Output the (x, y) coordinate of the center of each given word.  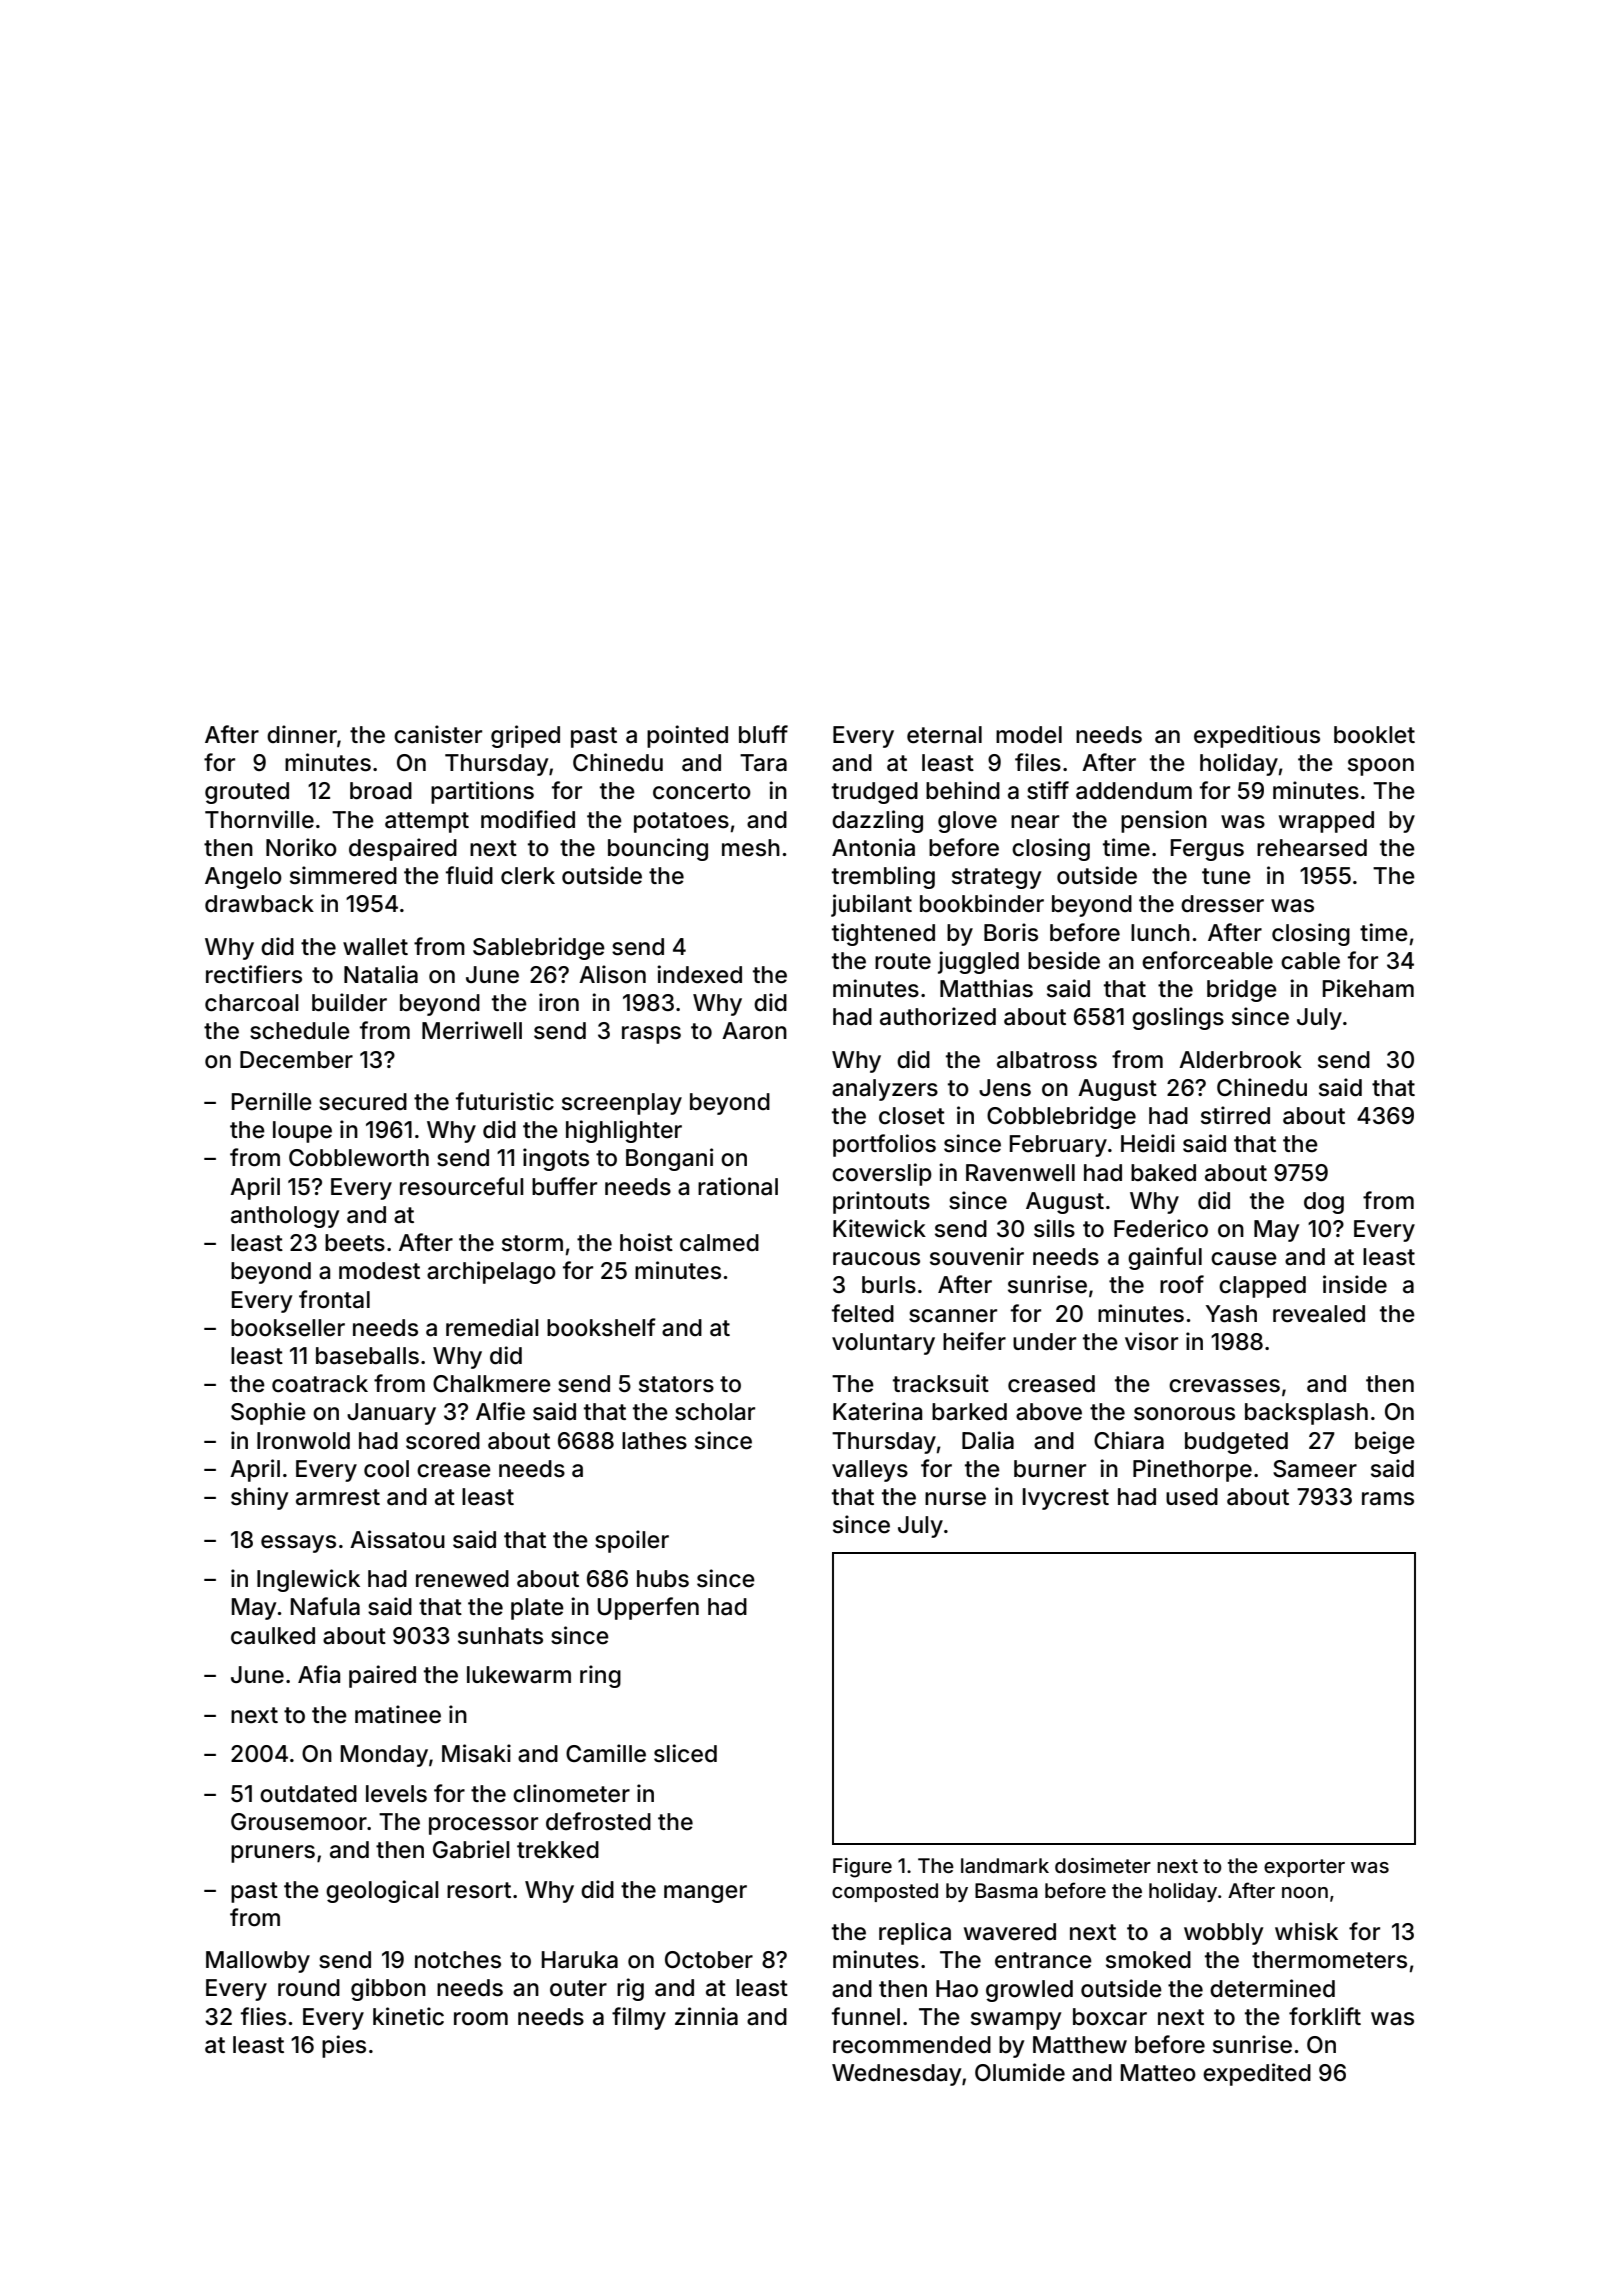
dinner (302, 734)
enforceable (1207, 960)
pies (344, 2046)
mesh (751, 848)
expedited (1257, 2074)
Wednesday (896, 2075)
